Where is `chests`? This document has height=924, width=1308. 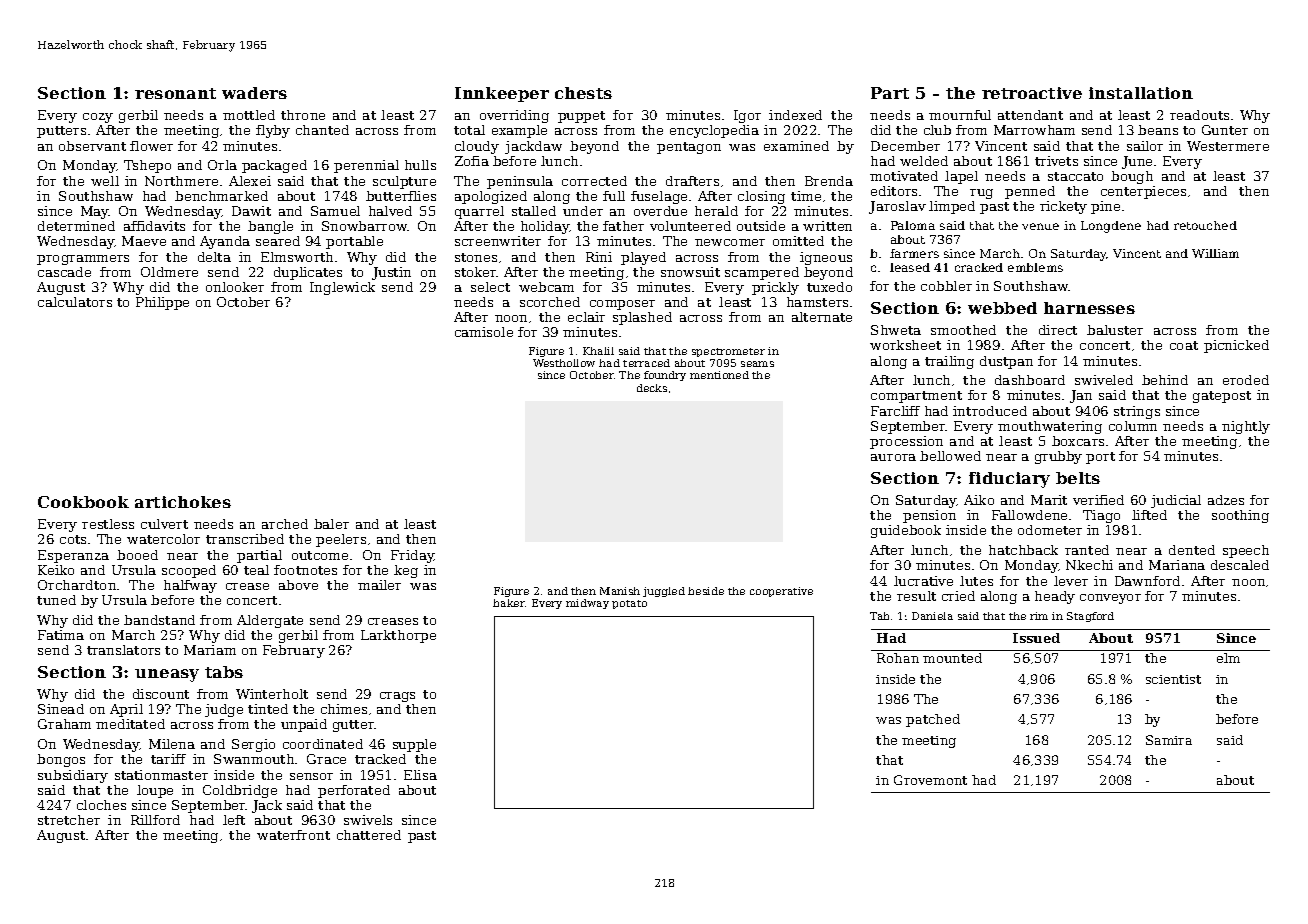
chests is located at coordinates (583, 93).
